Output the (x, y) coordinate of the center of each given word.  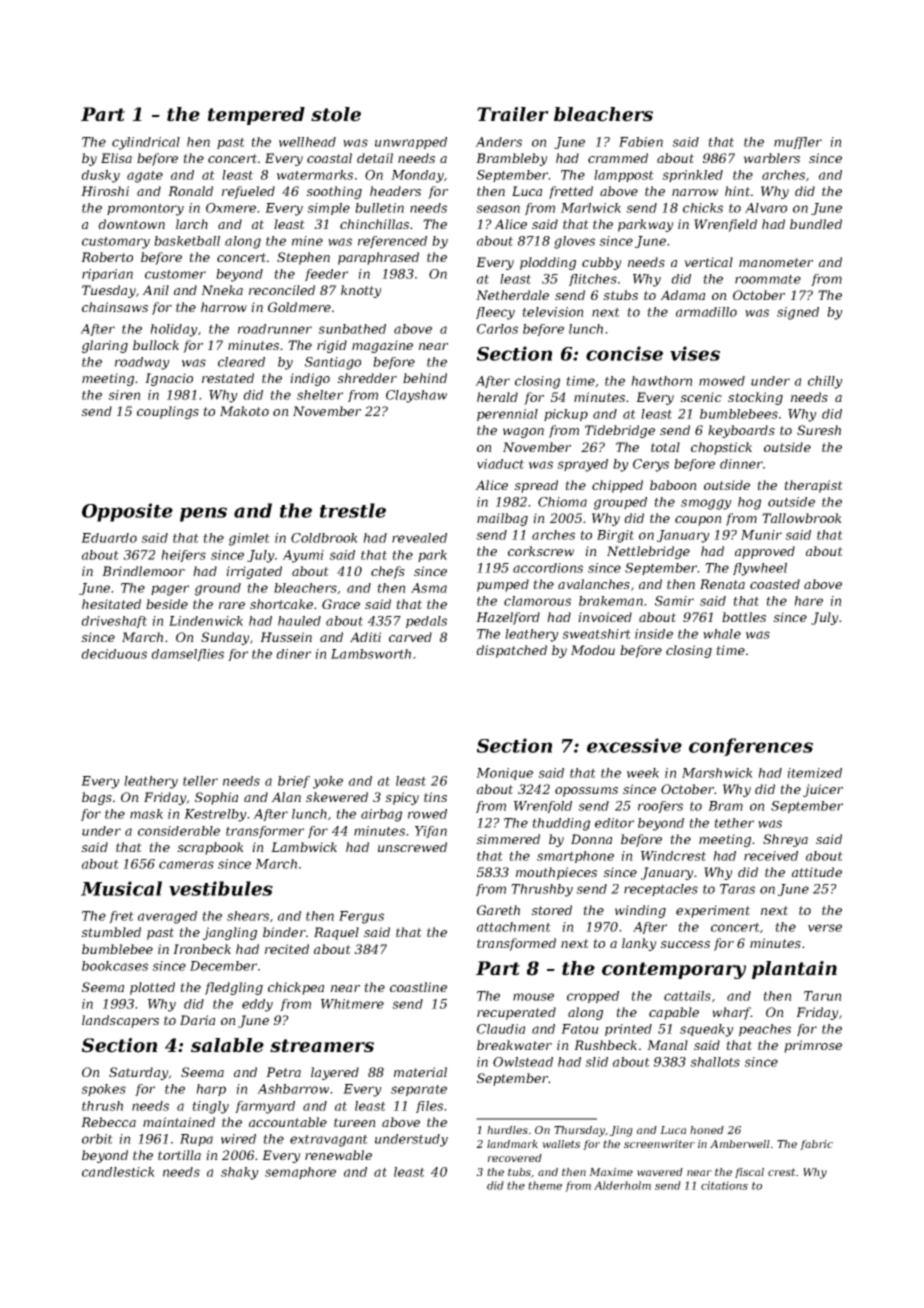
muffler (798, 143)
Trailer (513, 114)
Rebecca (108, 1122)
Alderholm (622, 1185)
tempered (256, 116)
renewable (338, 1155)
